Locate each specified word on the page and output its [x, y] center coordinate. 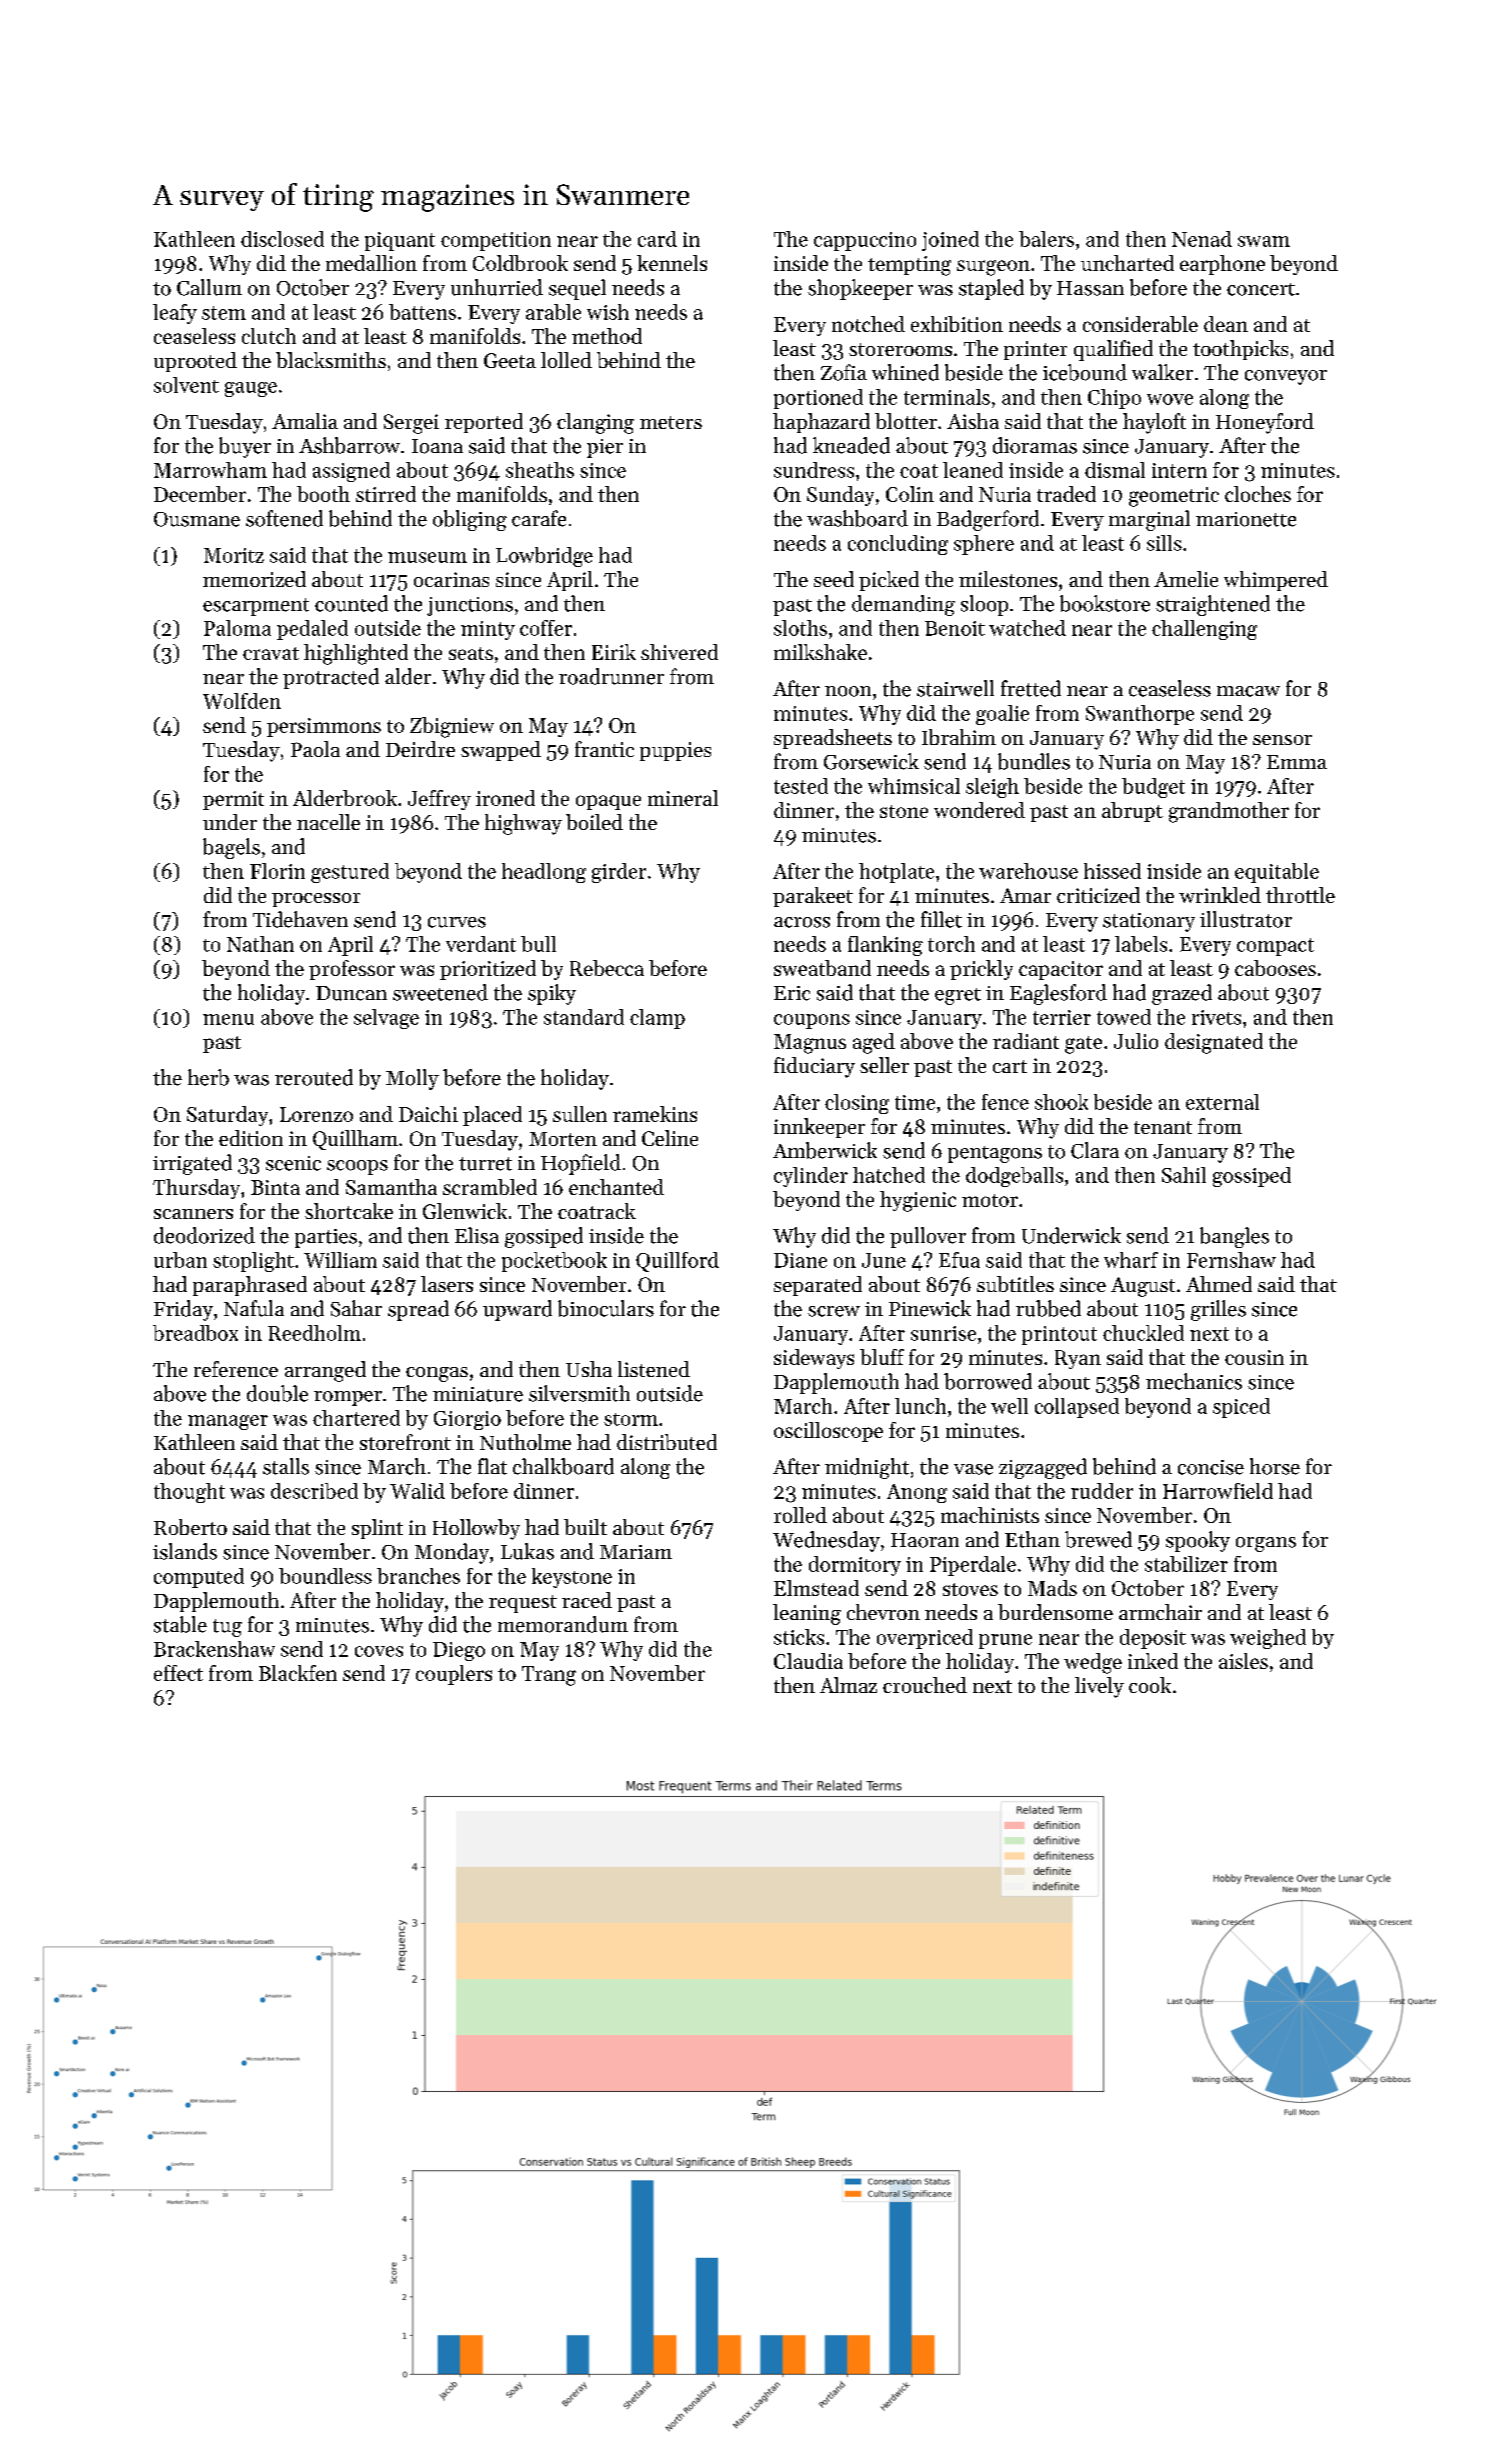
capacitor [1061, 970]
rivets [1216, 1017]
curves [457, 922]
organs [1266, 1544]
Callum [209, 287]
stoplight [253, 1262]
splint [377, 1529]
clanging [595, 423]
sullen [580, 1114]
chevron [883, 1612]
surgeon [993, 268]
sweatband [822, 968]
